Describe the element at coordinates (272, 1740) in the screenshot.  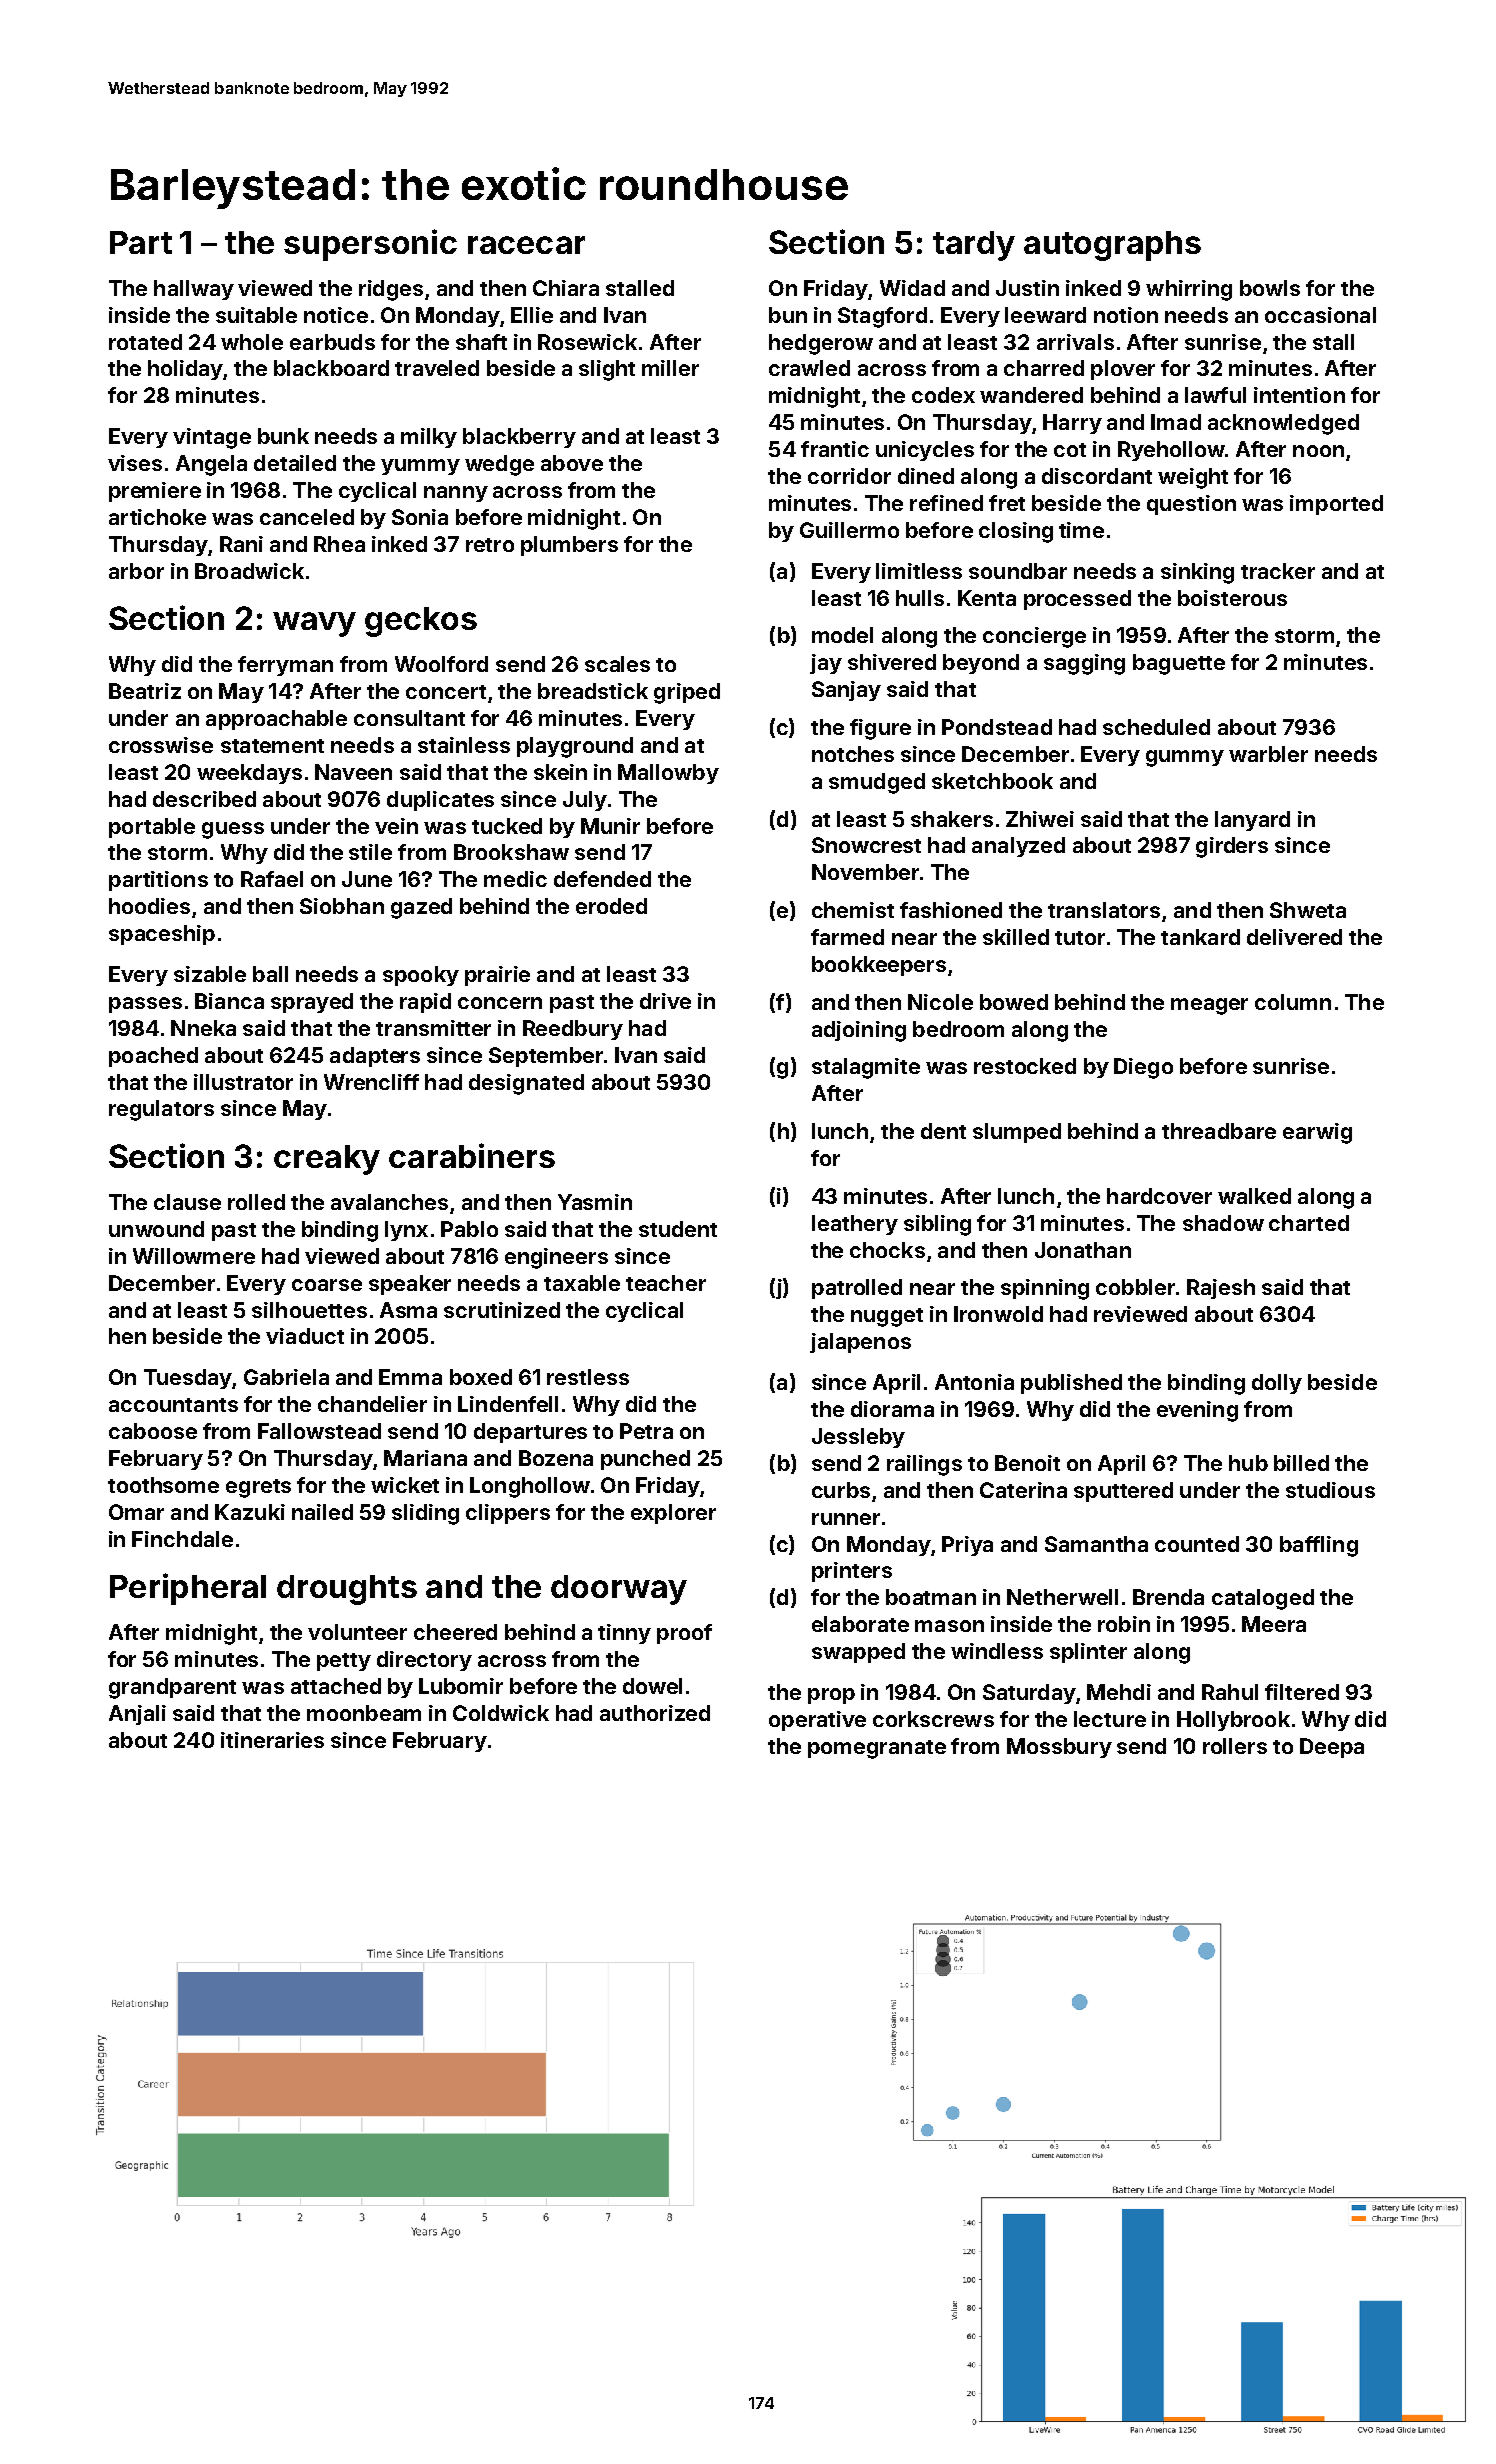
I see `itineraries` at that location.
